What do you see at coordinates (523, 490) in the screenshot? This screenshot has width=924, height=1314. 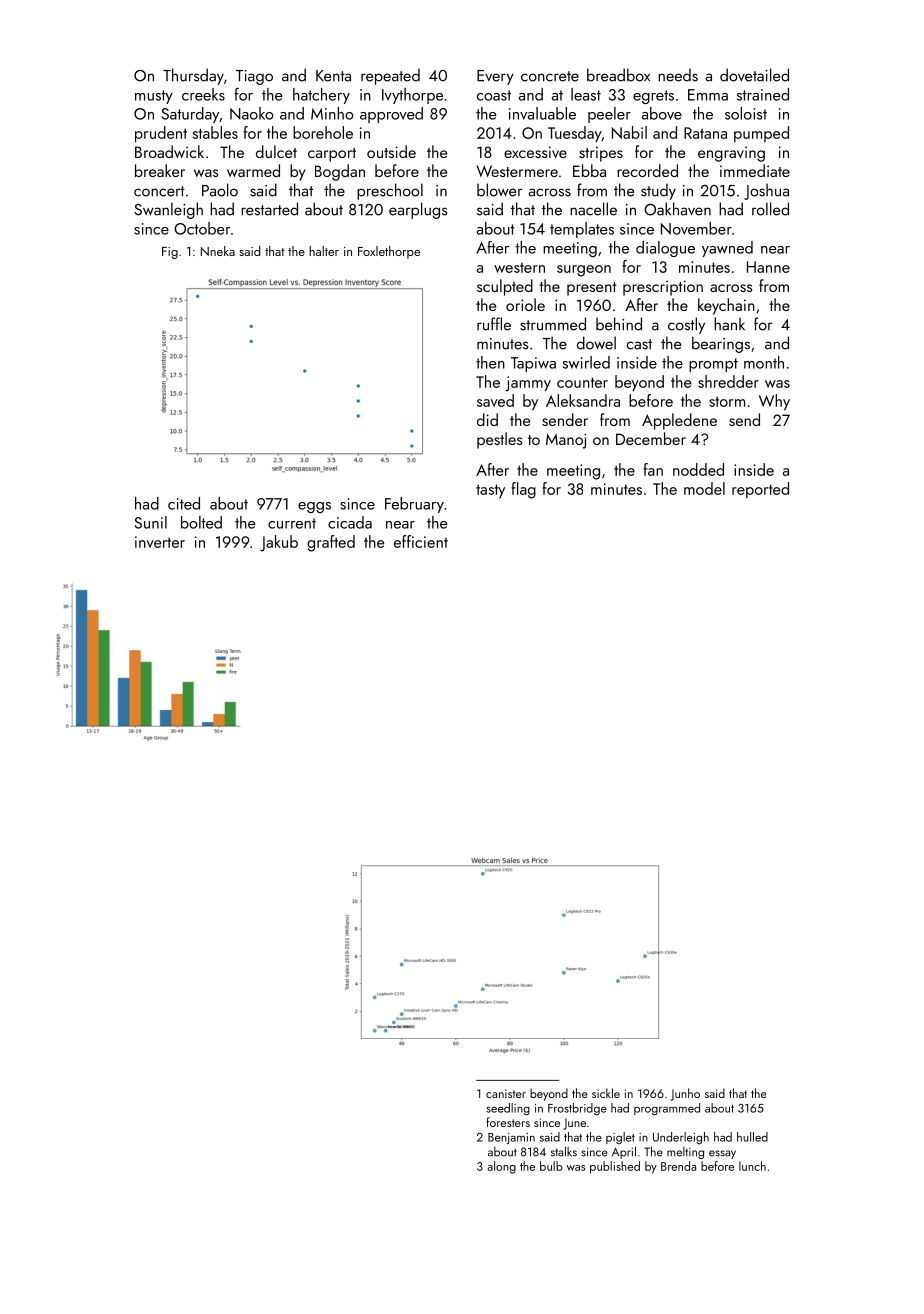 I see `flag` at bounding box center [523, 490].
